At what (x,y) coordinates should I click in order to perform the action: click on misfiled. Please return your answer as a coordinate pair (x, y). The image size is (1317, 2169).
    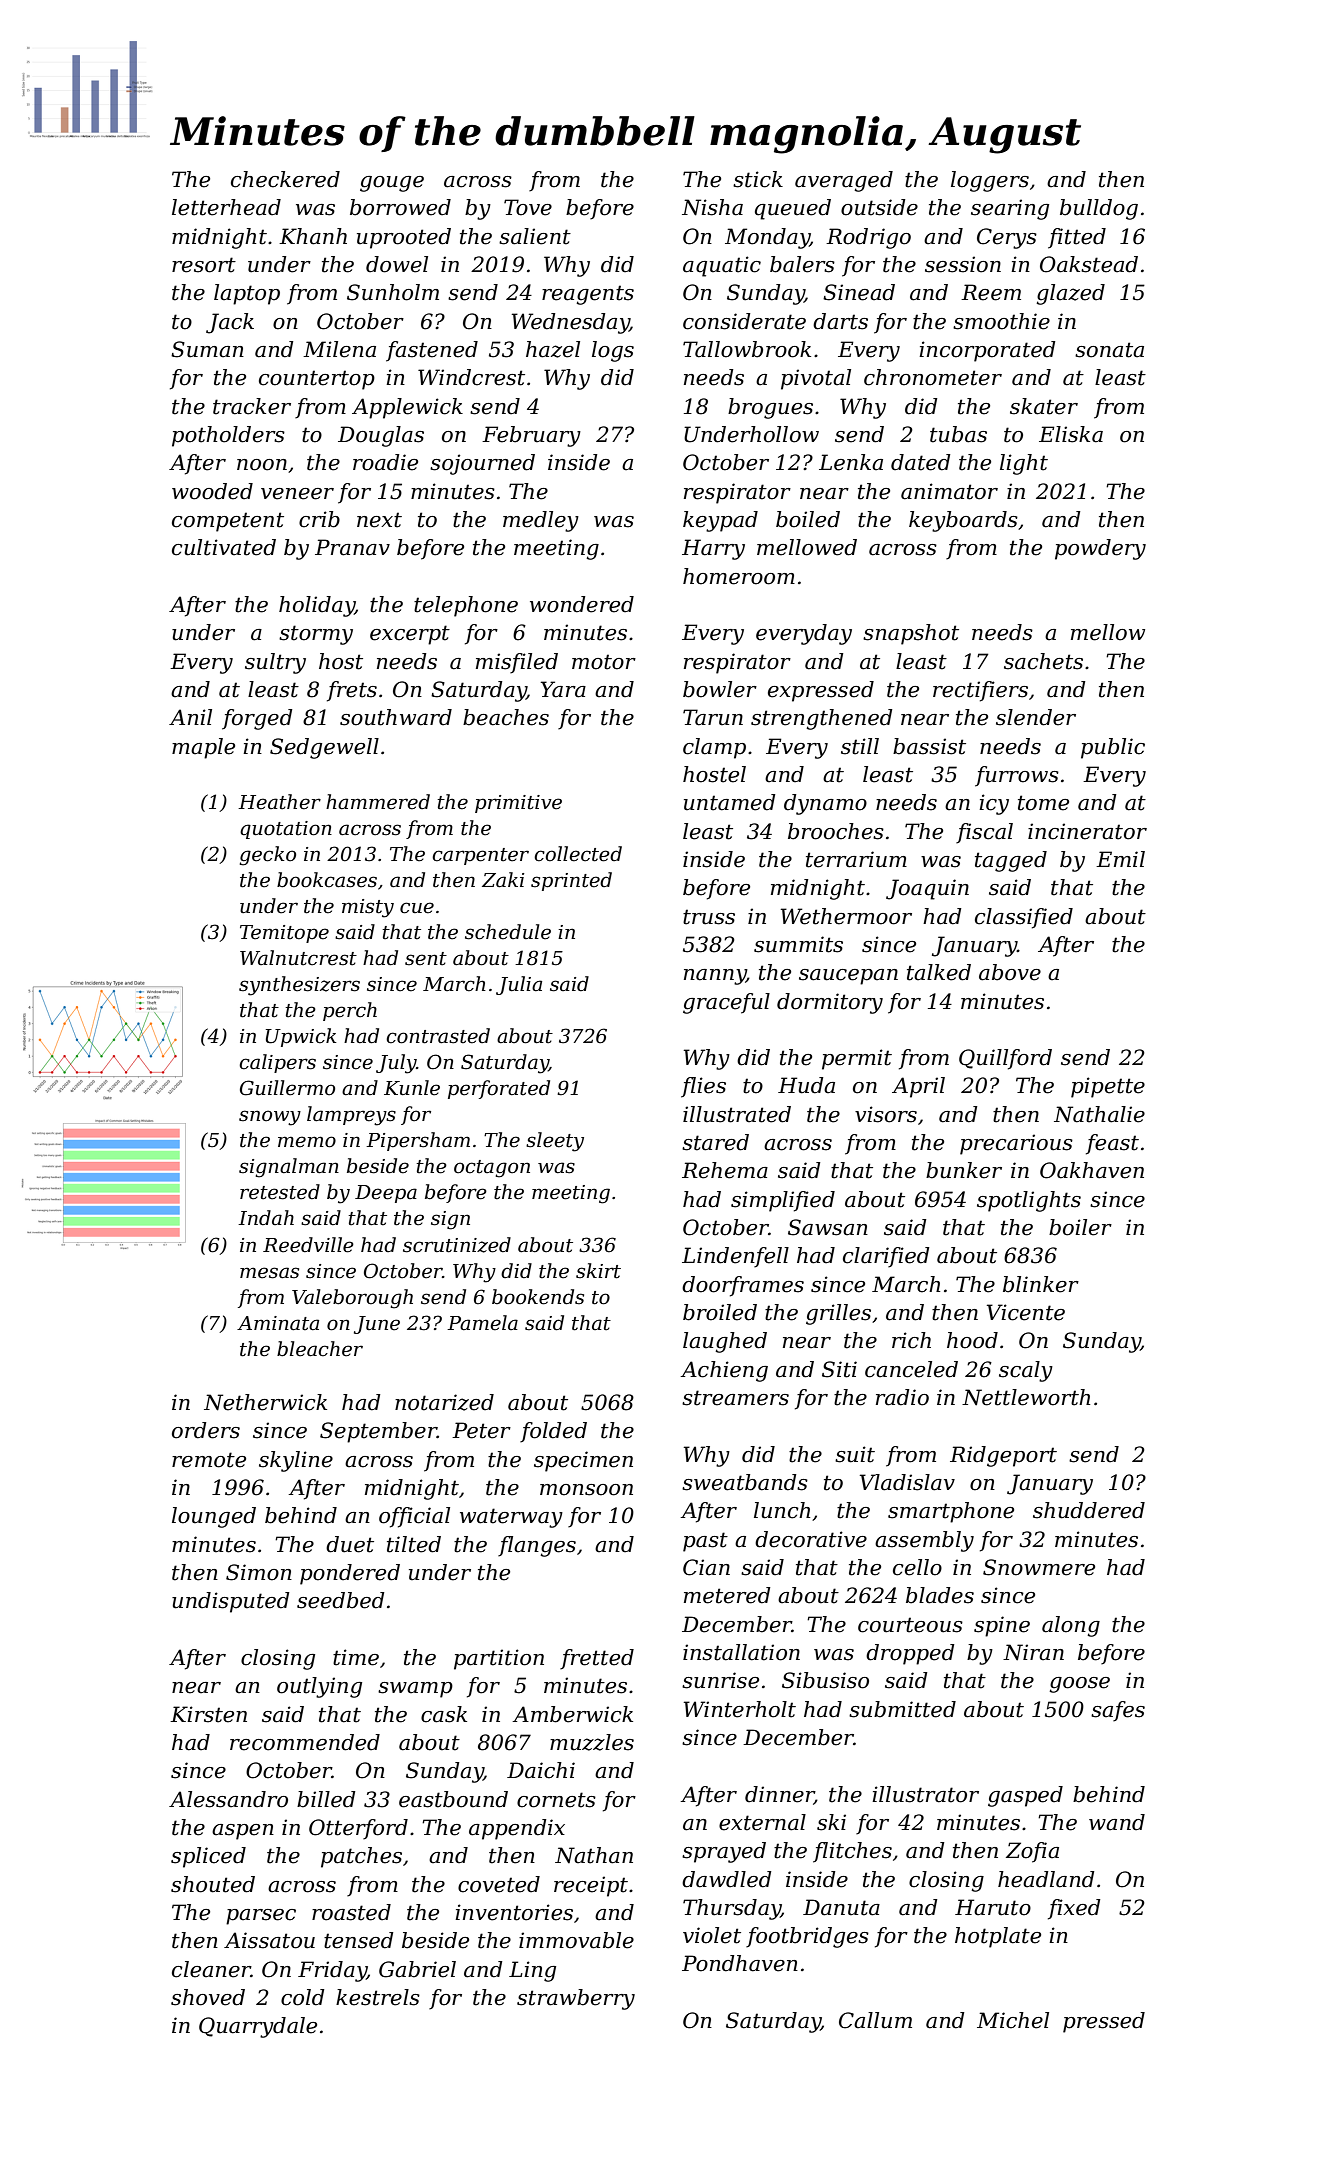
    Looking at the image, I should click on (517, 663).
